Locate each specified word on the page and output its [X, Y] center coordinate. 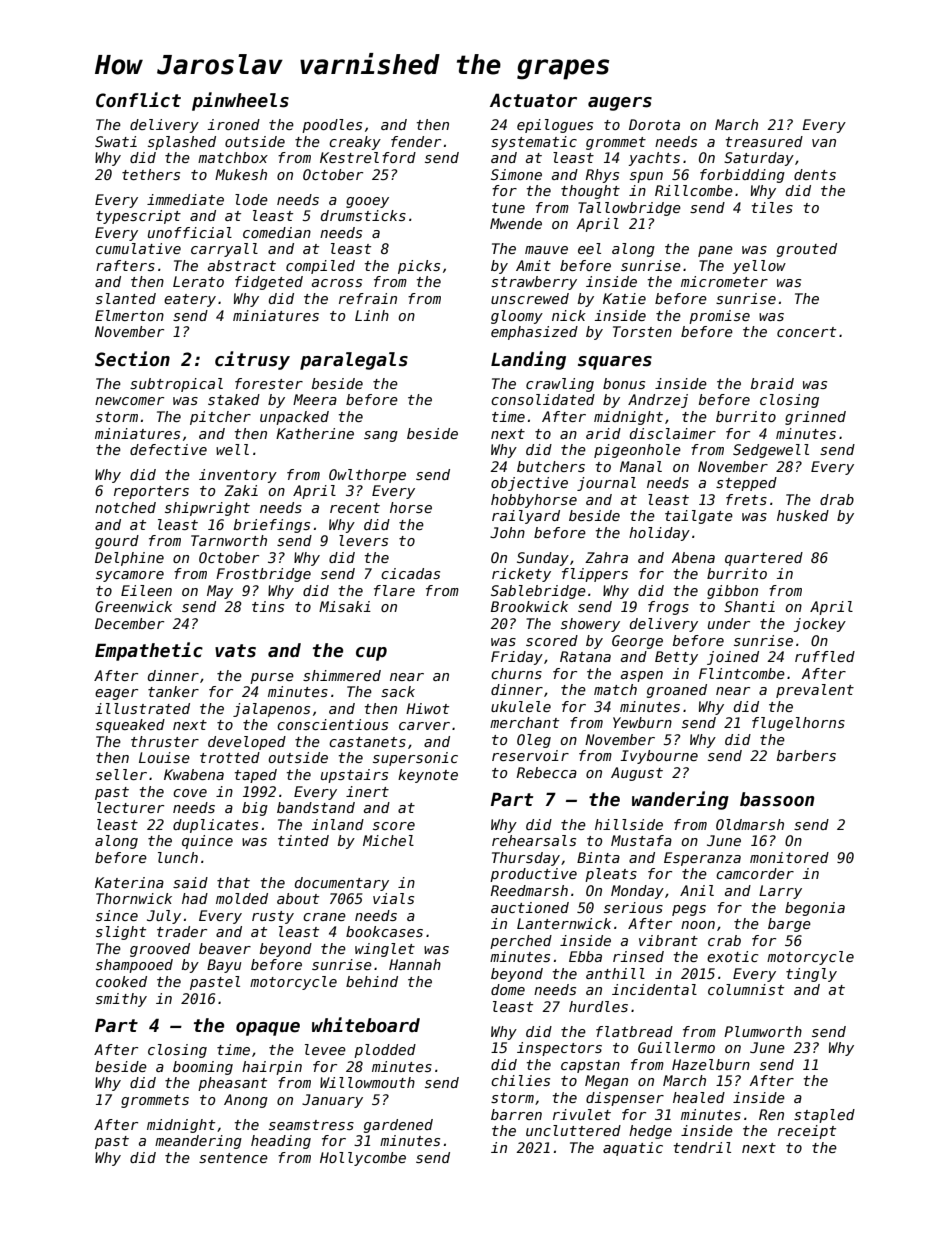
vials [393, 898]
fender [416, 141]
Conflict [138, 100]
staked [234, 399]
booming [203, 1068]
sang [381, 436]
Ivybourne [659, 757]
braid [772, 383]
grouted [807, 250]
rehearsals [534, 840]
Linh [372, 315]
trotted [230, 757]
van [824, 143]
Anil [697, 890]
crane [324, 917]
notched [125, 507]
